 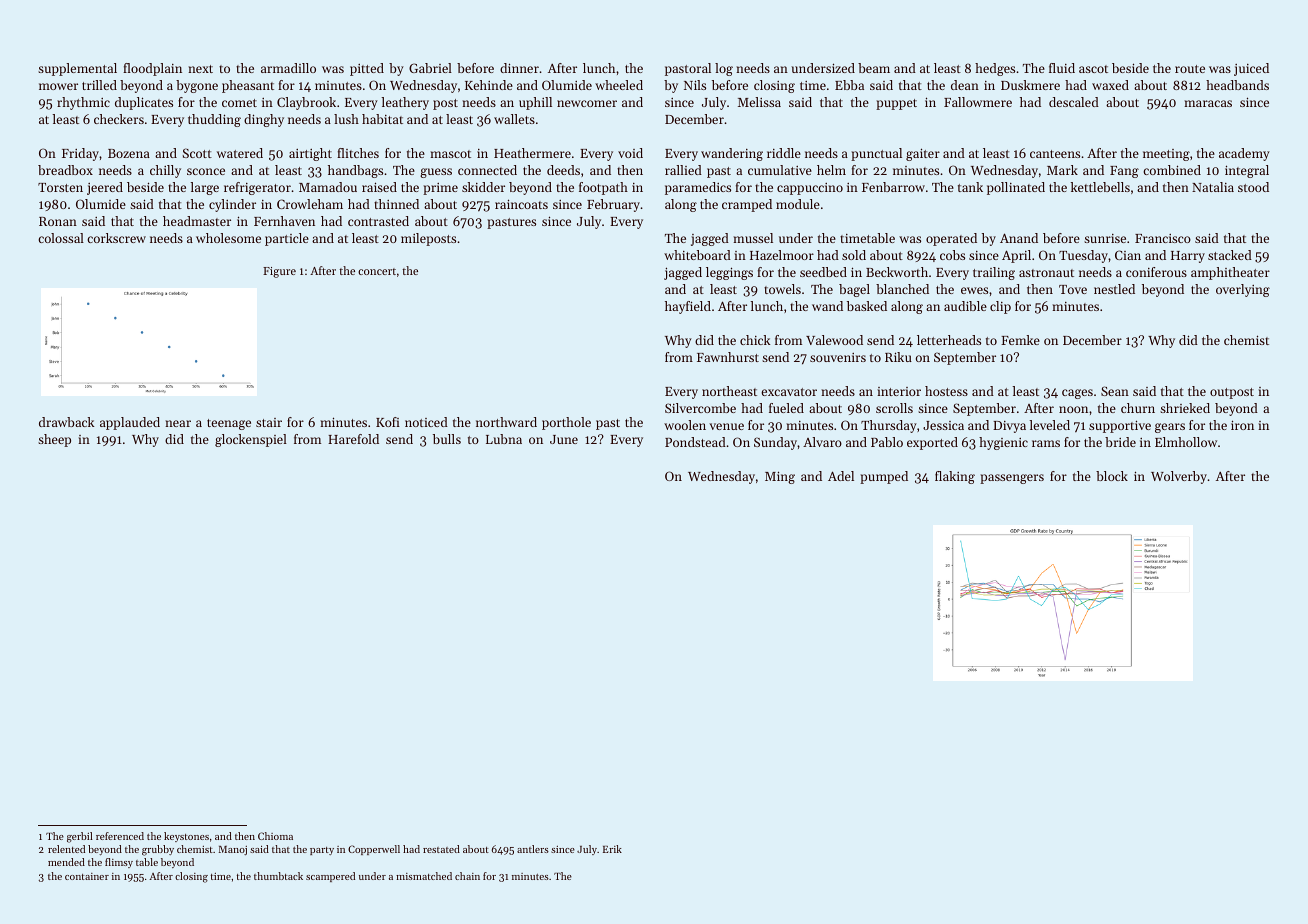 I want to click on passengers, so click(x=1012, y=479).
